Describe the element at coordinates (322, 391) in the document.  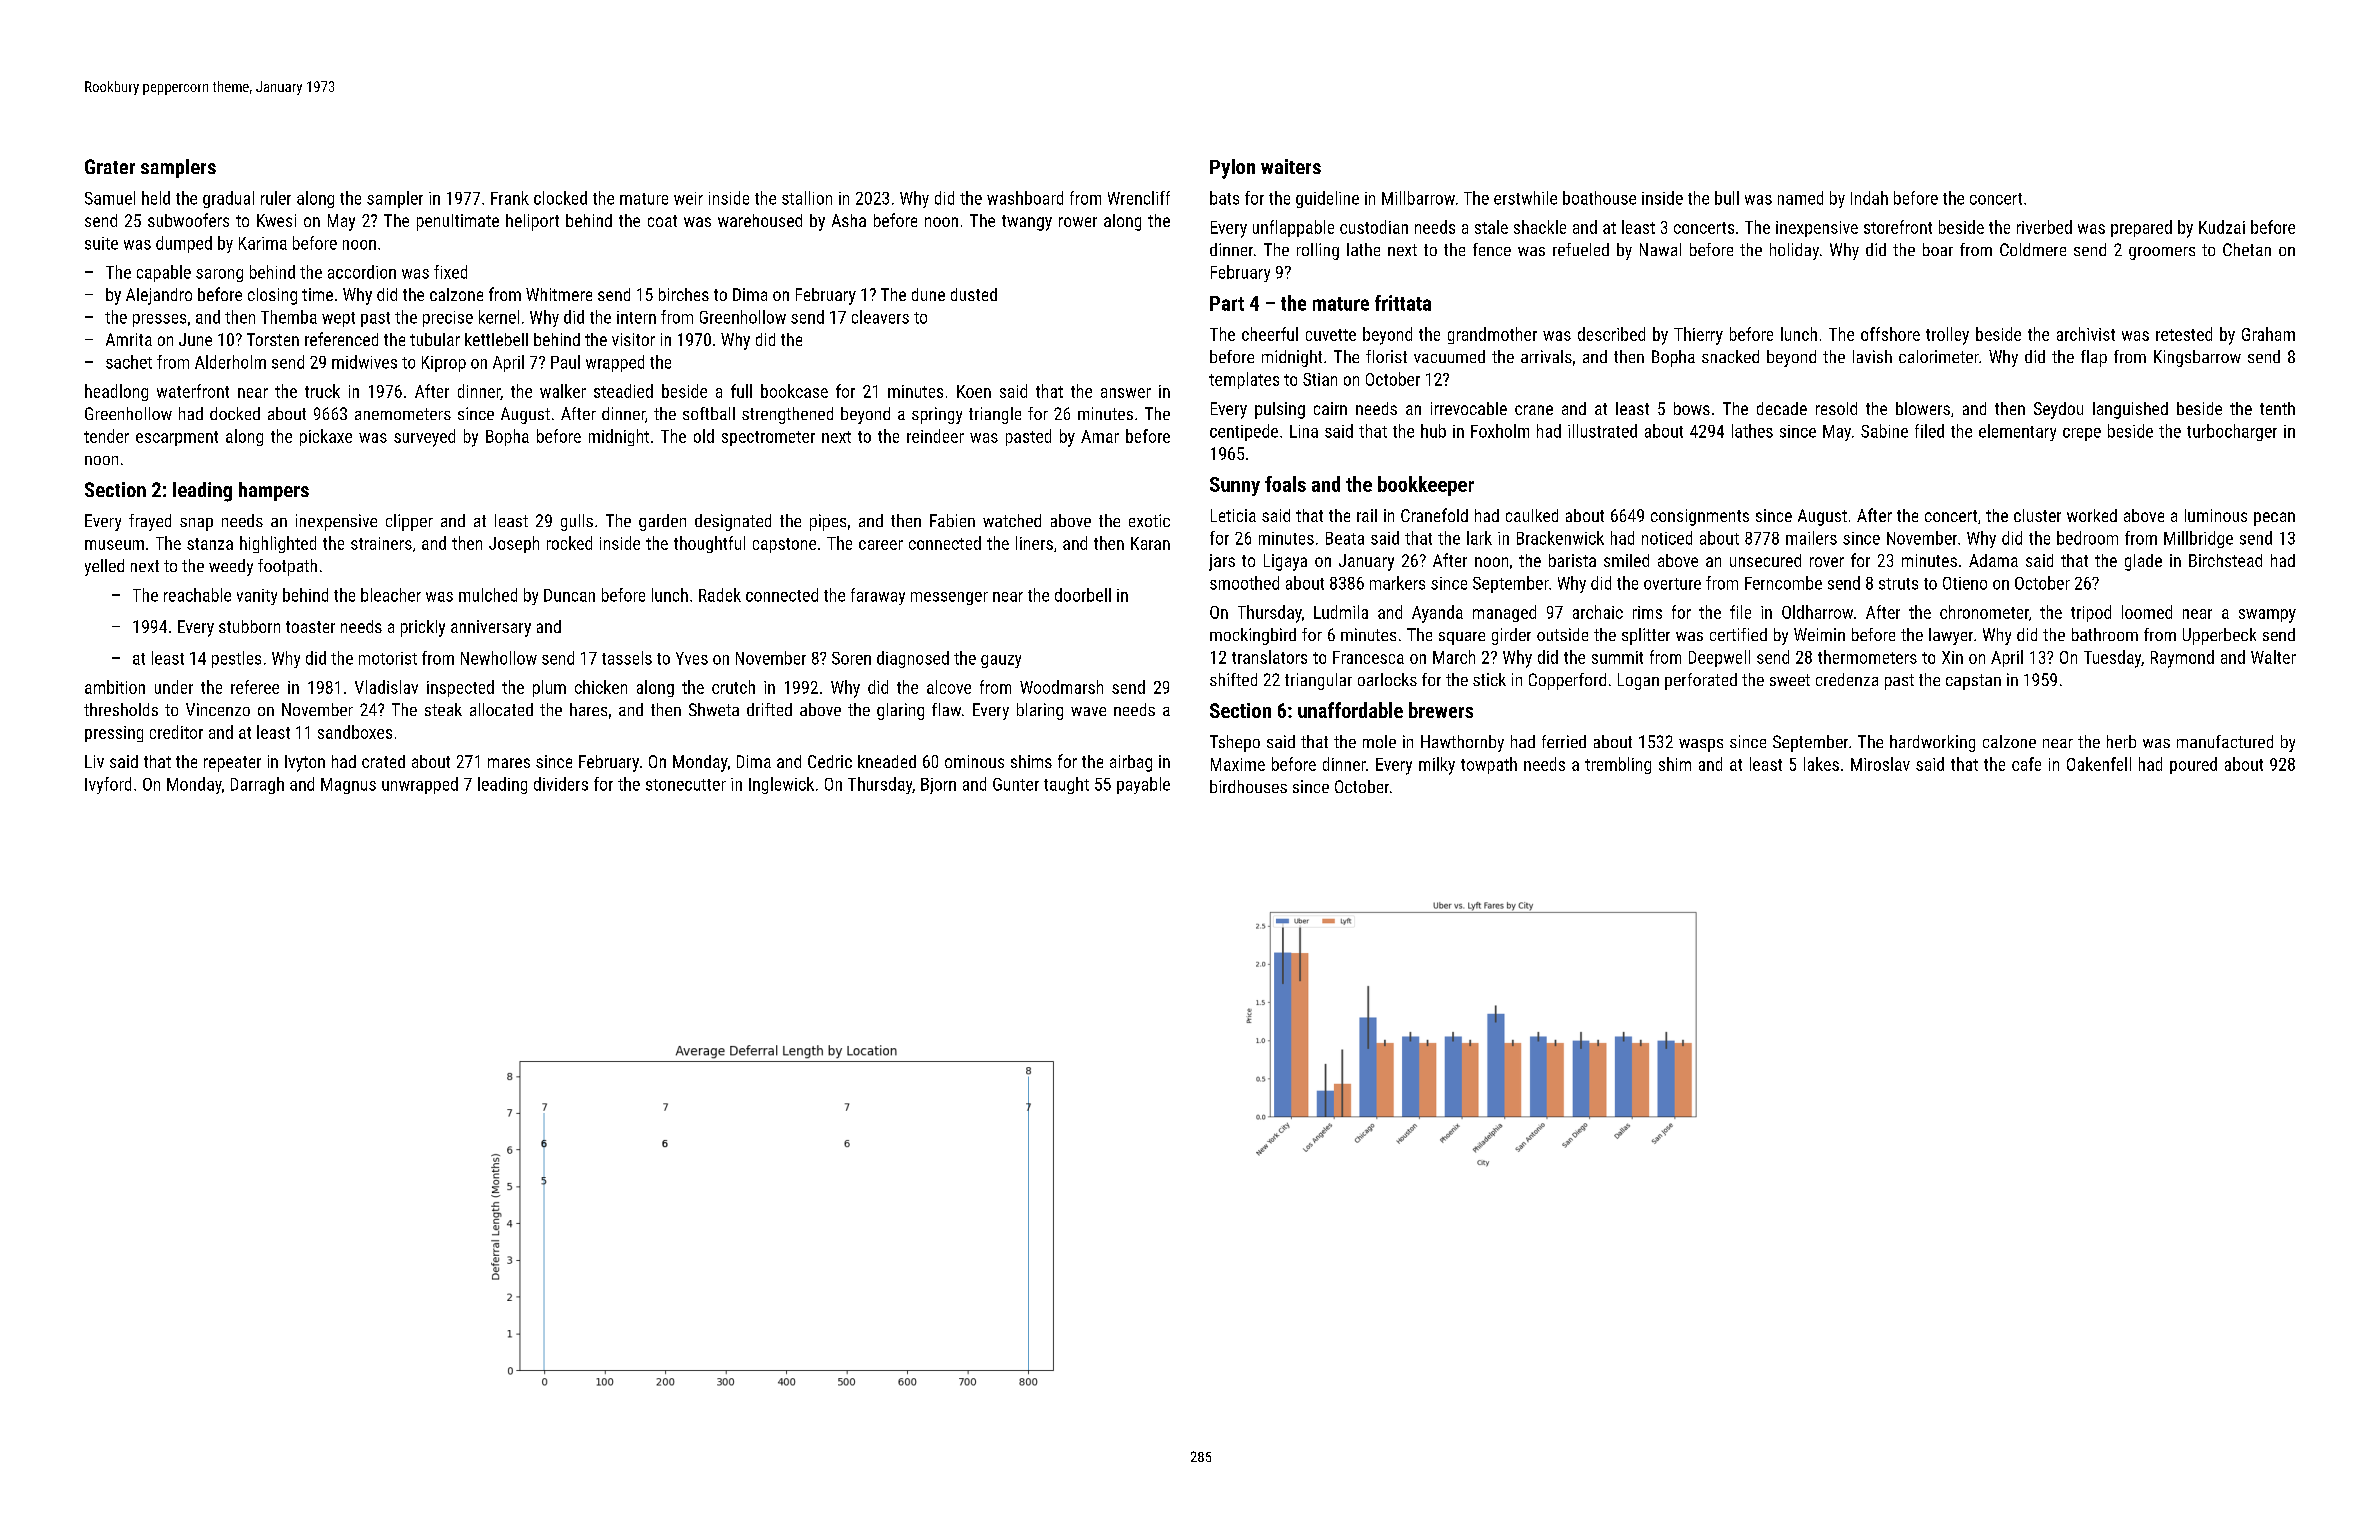
I see `truck` at that location.
